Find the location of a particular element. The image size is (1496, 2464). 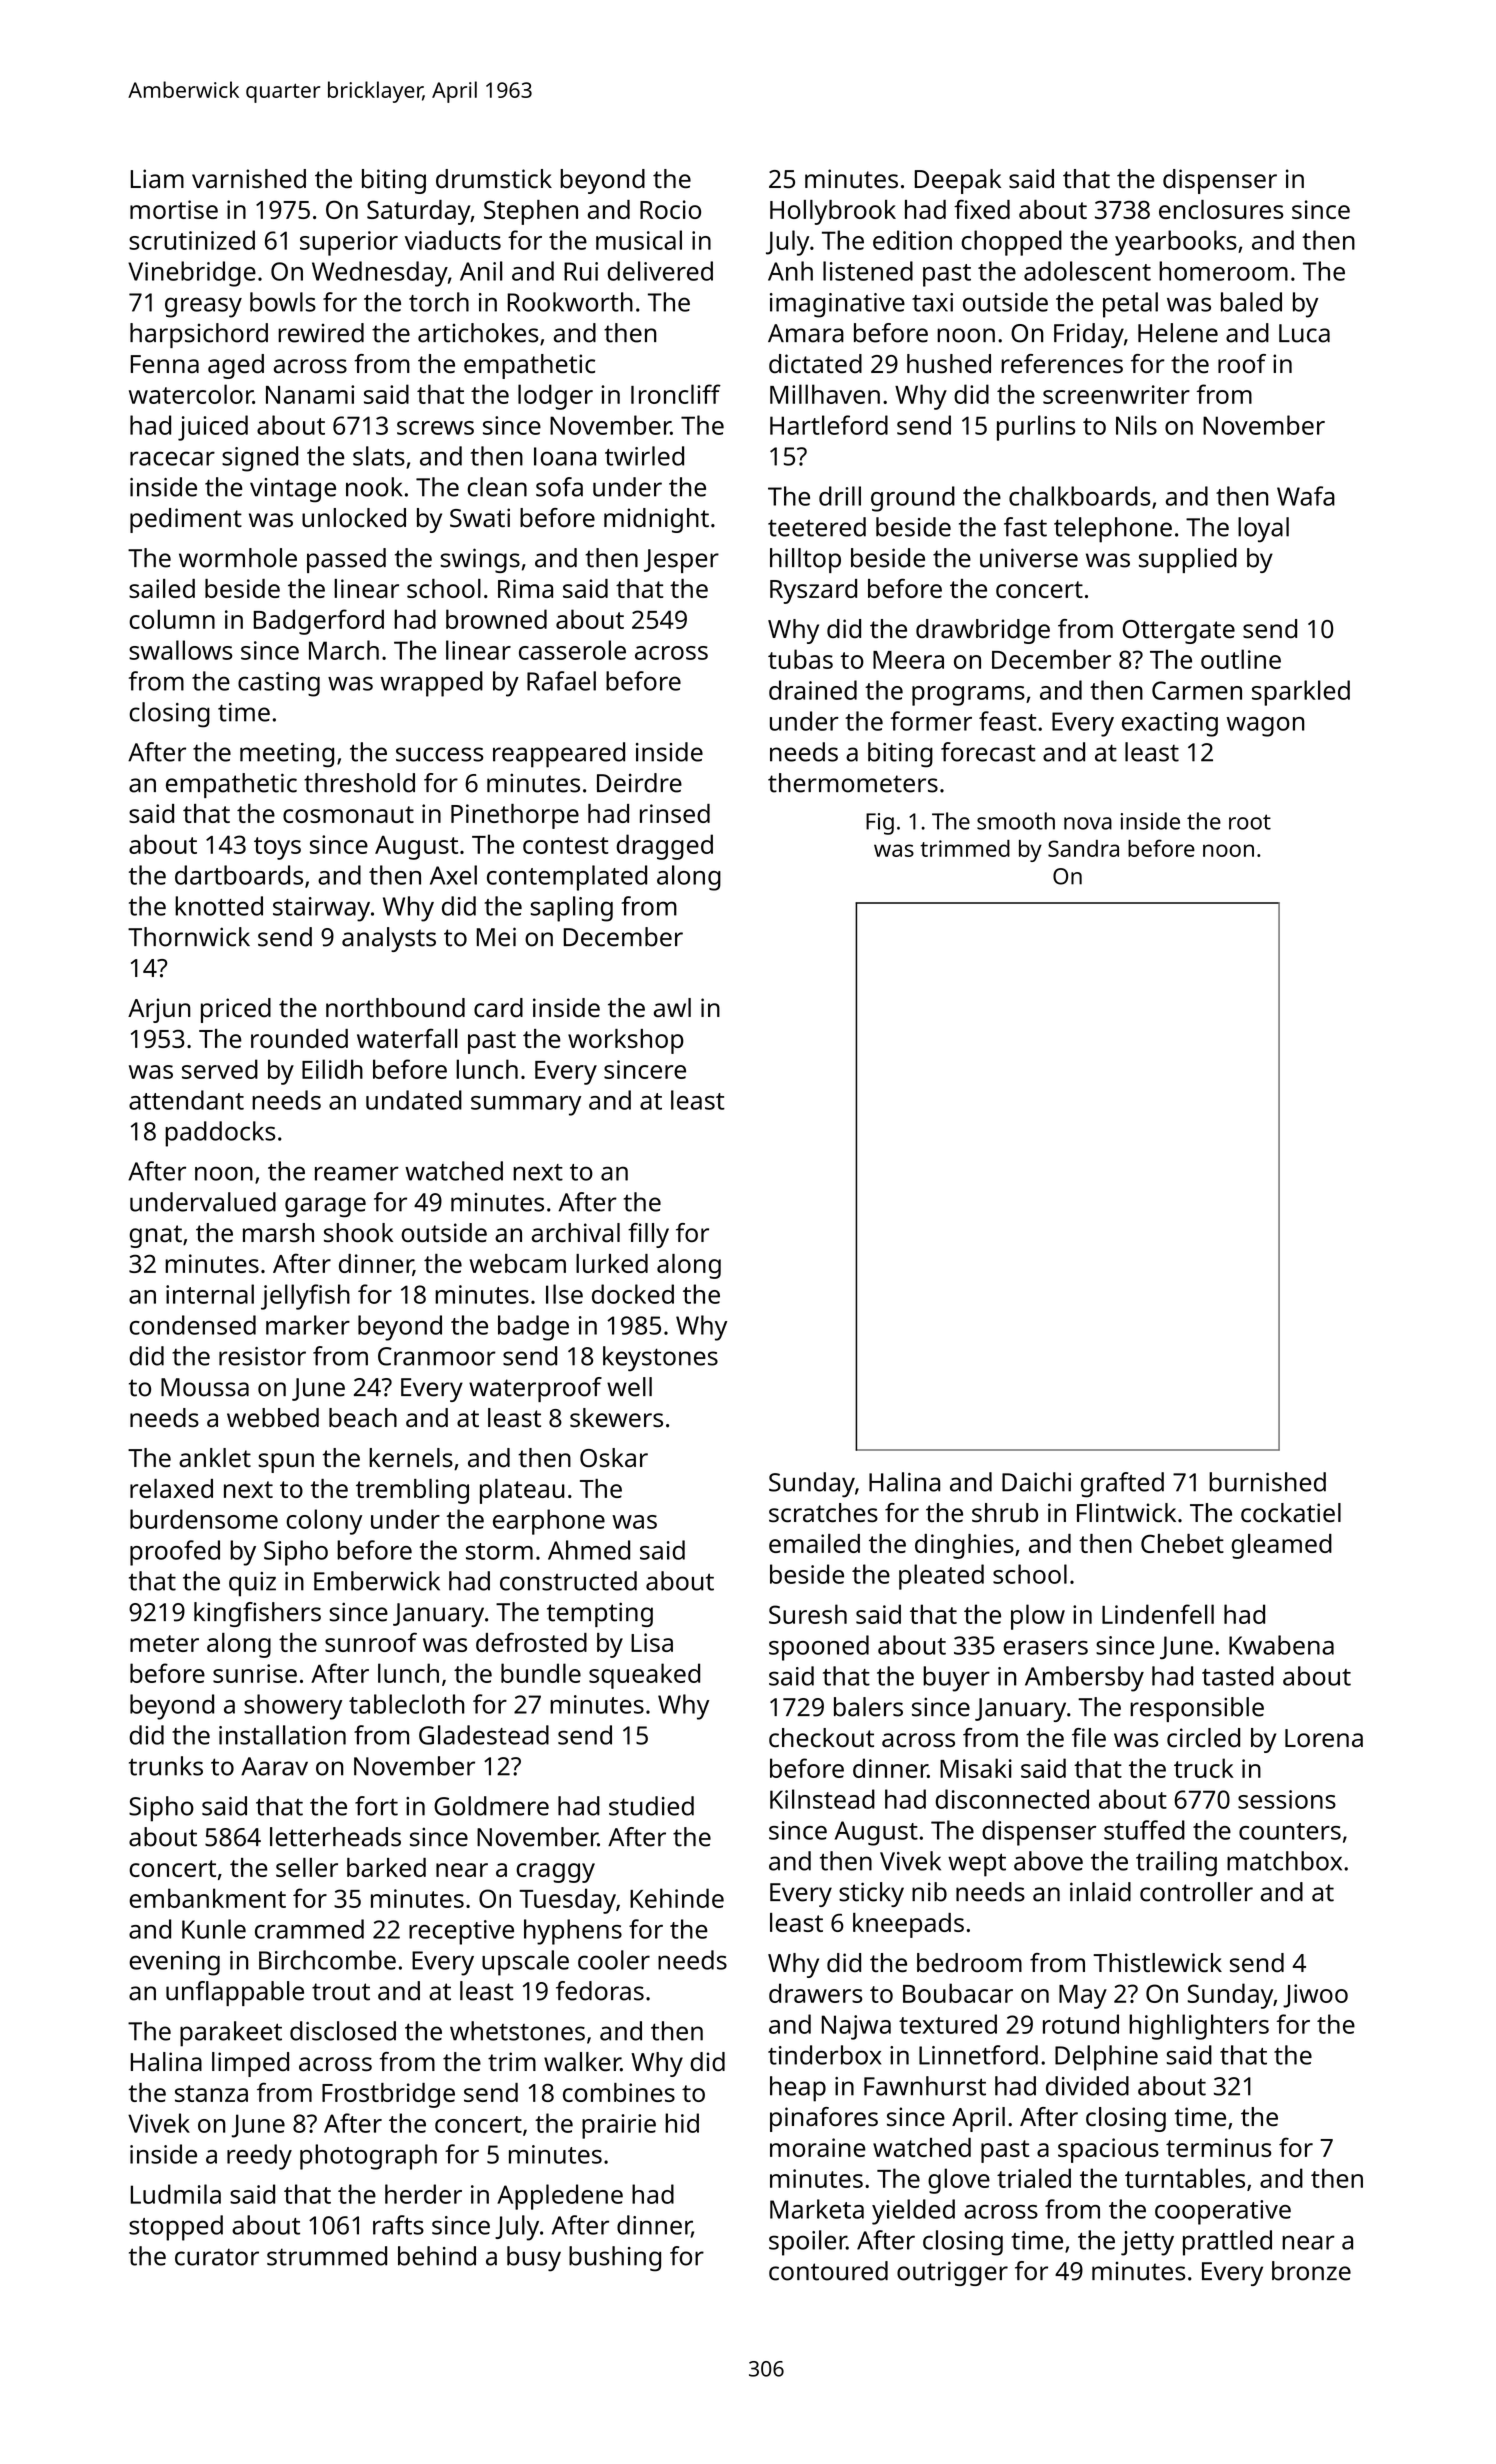

scrutinized is located at coordinates (192, 240).
